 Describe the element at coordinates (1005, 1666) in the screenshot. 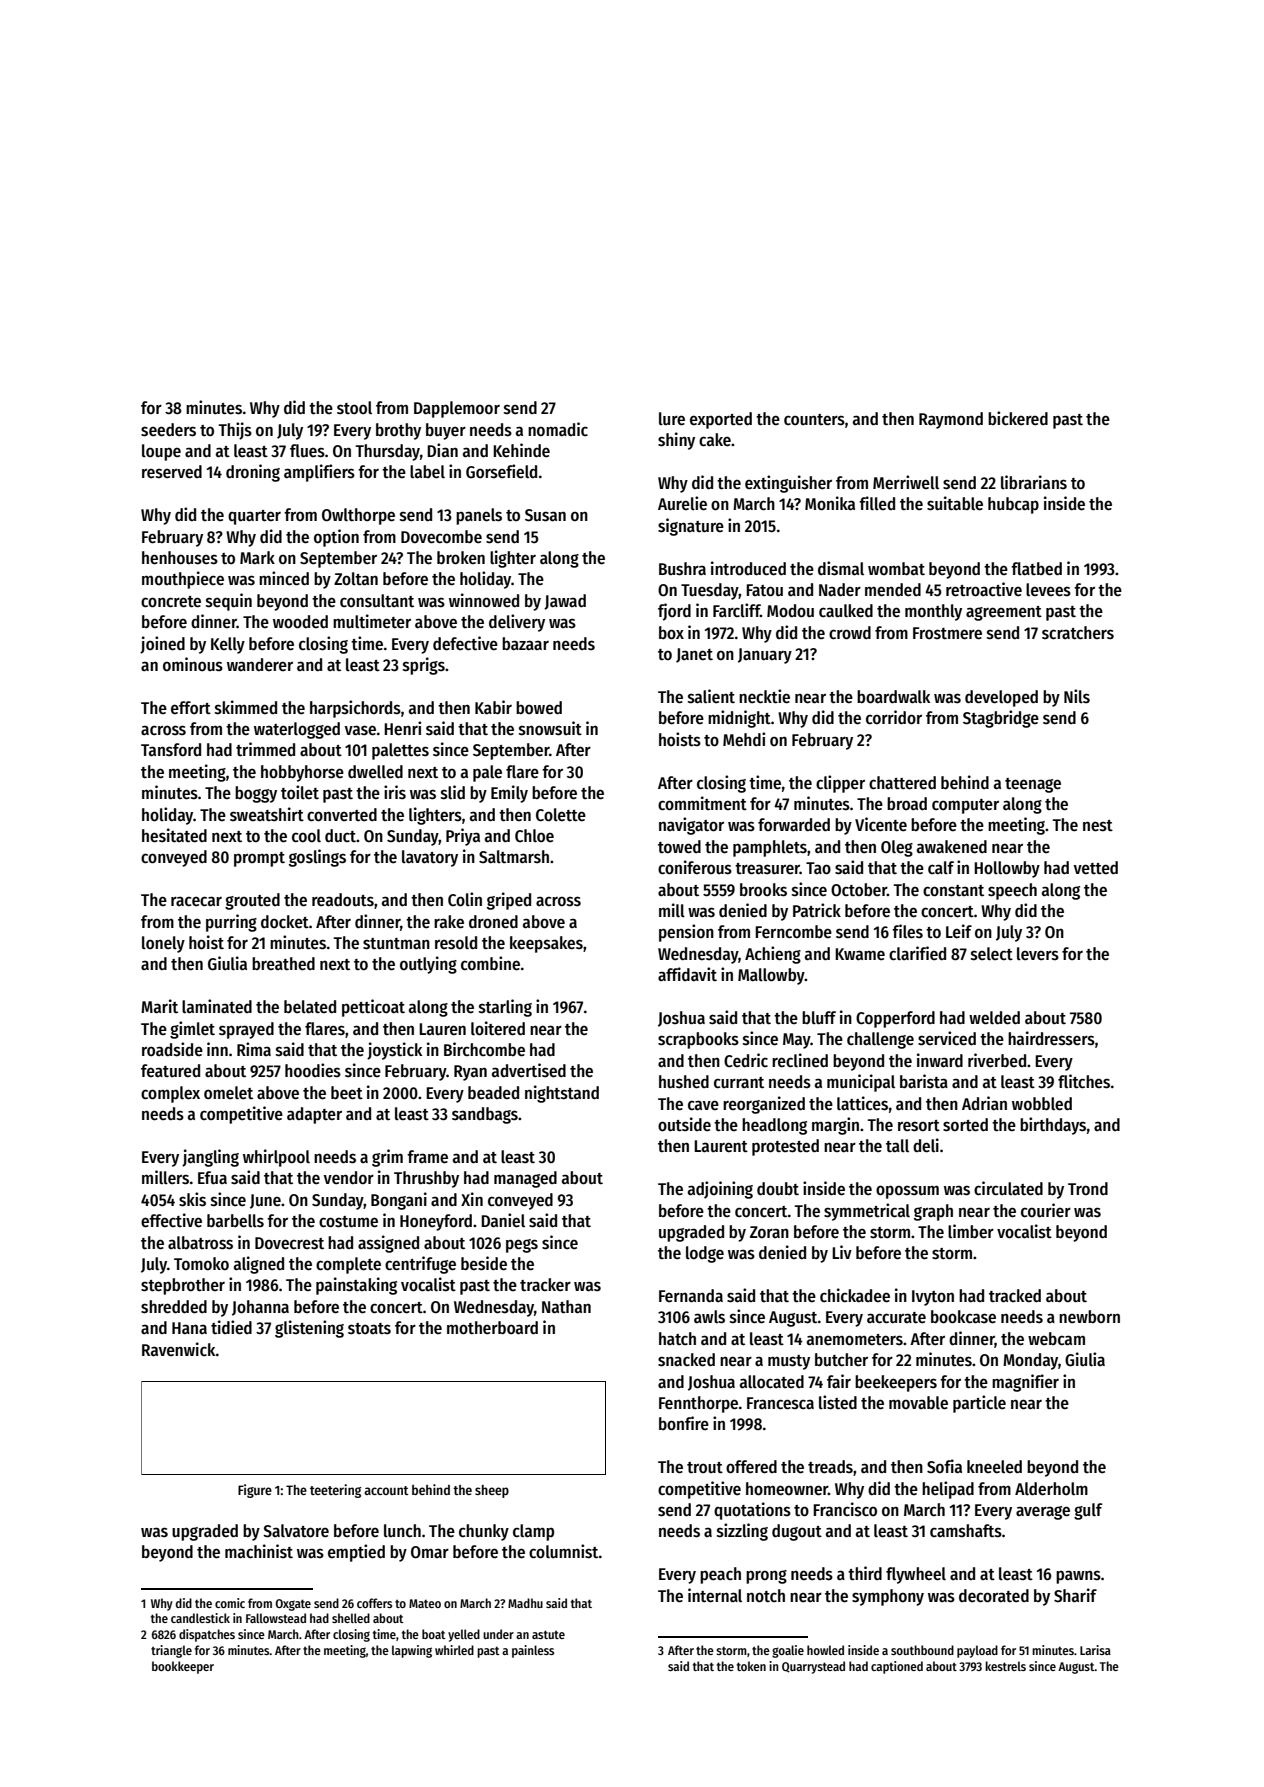

I see `kestrels` at that location.
